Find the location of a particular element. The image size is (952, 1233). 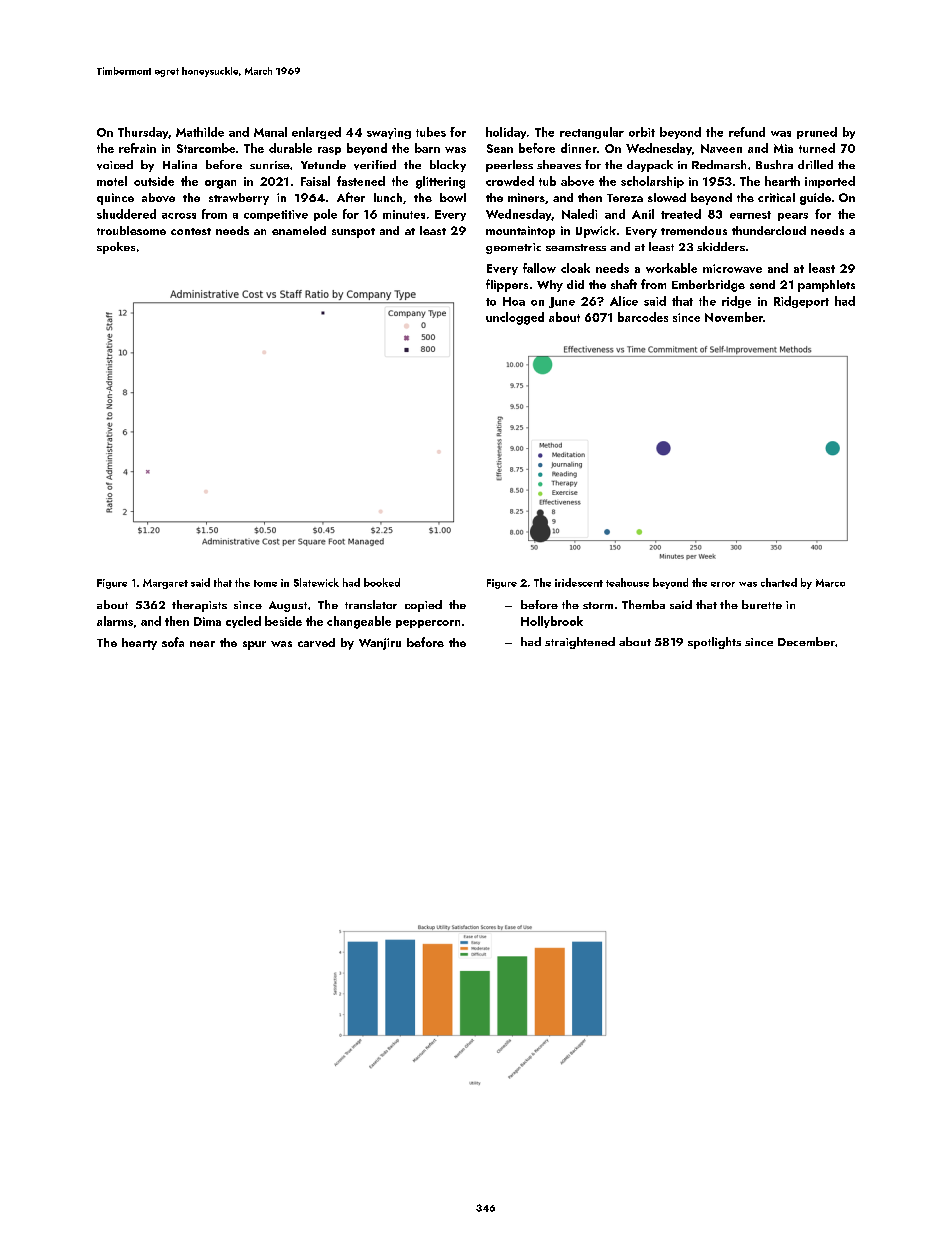

pruned is located at coordinates (817, 133).
